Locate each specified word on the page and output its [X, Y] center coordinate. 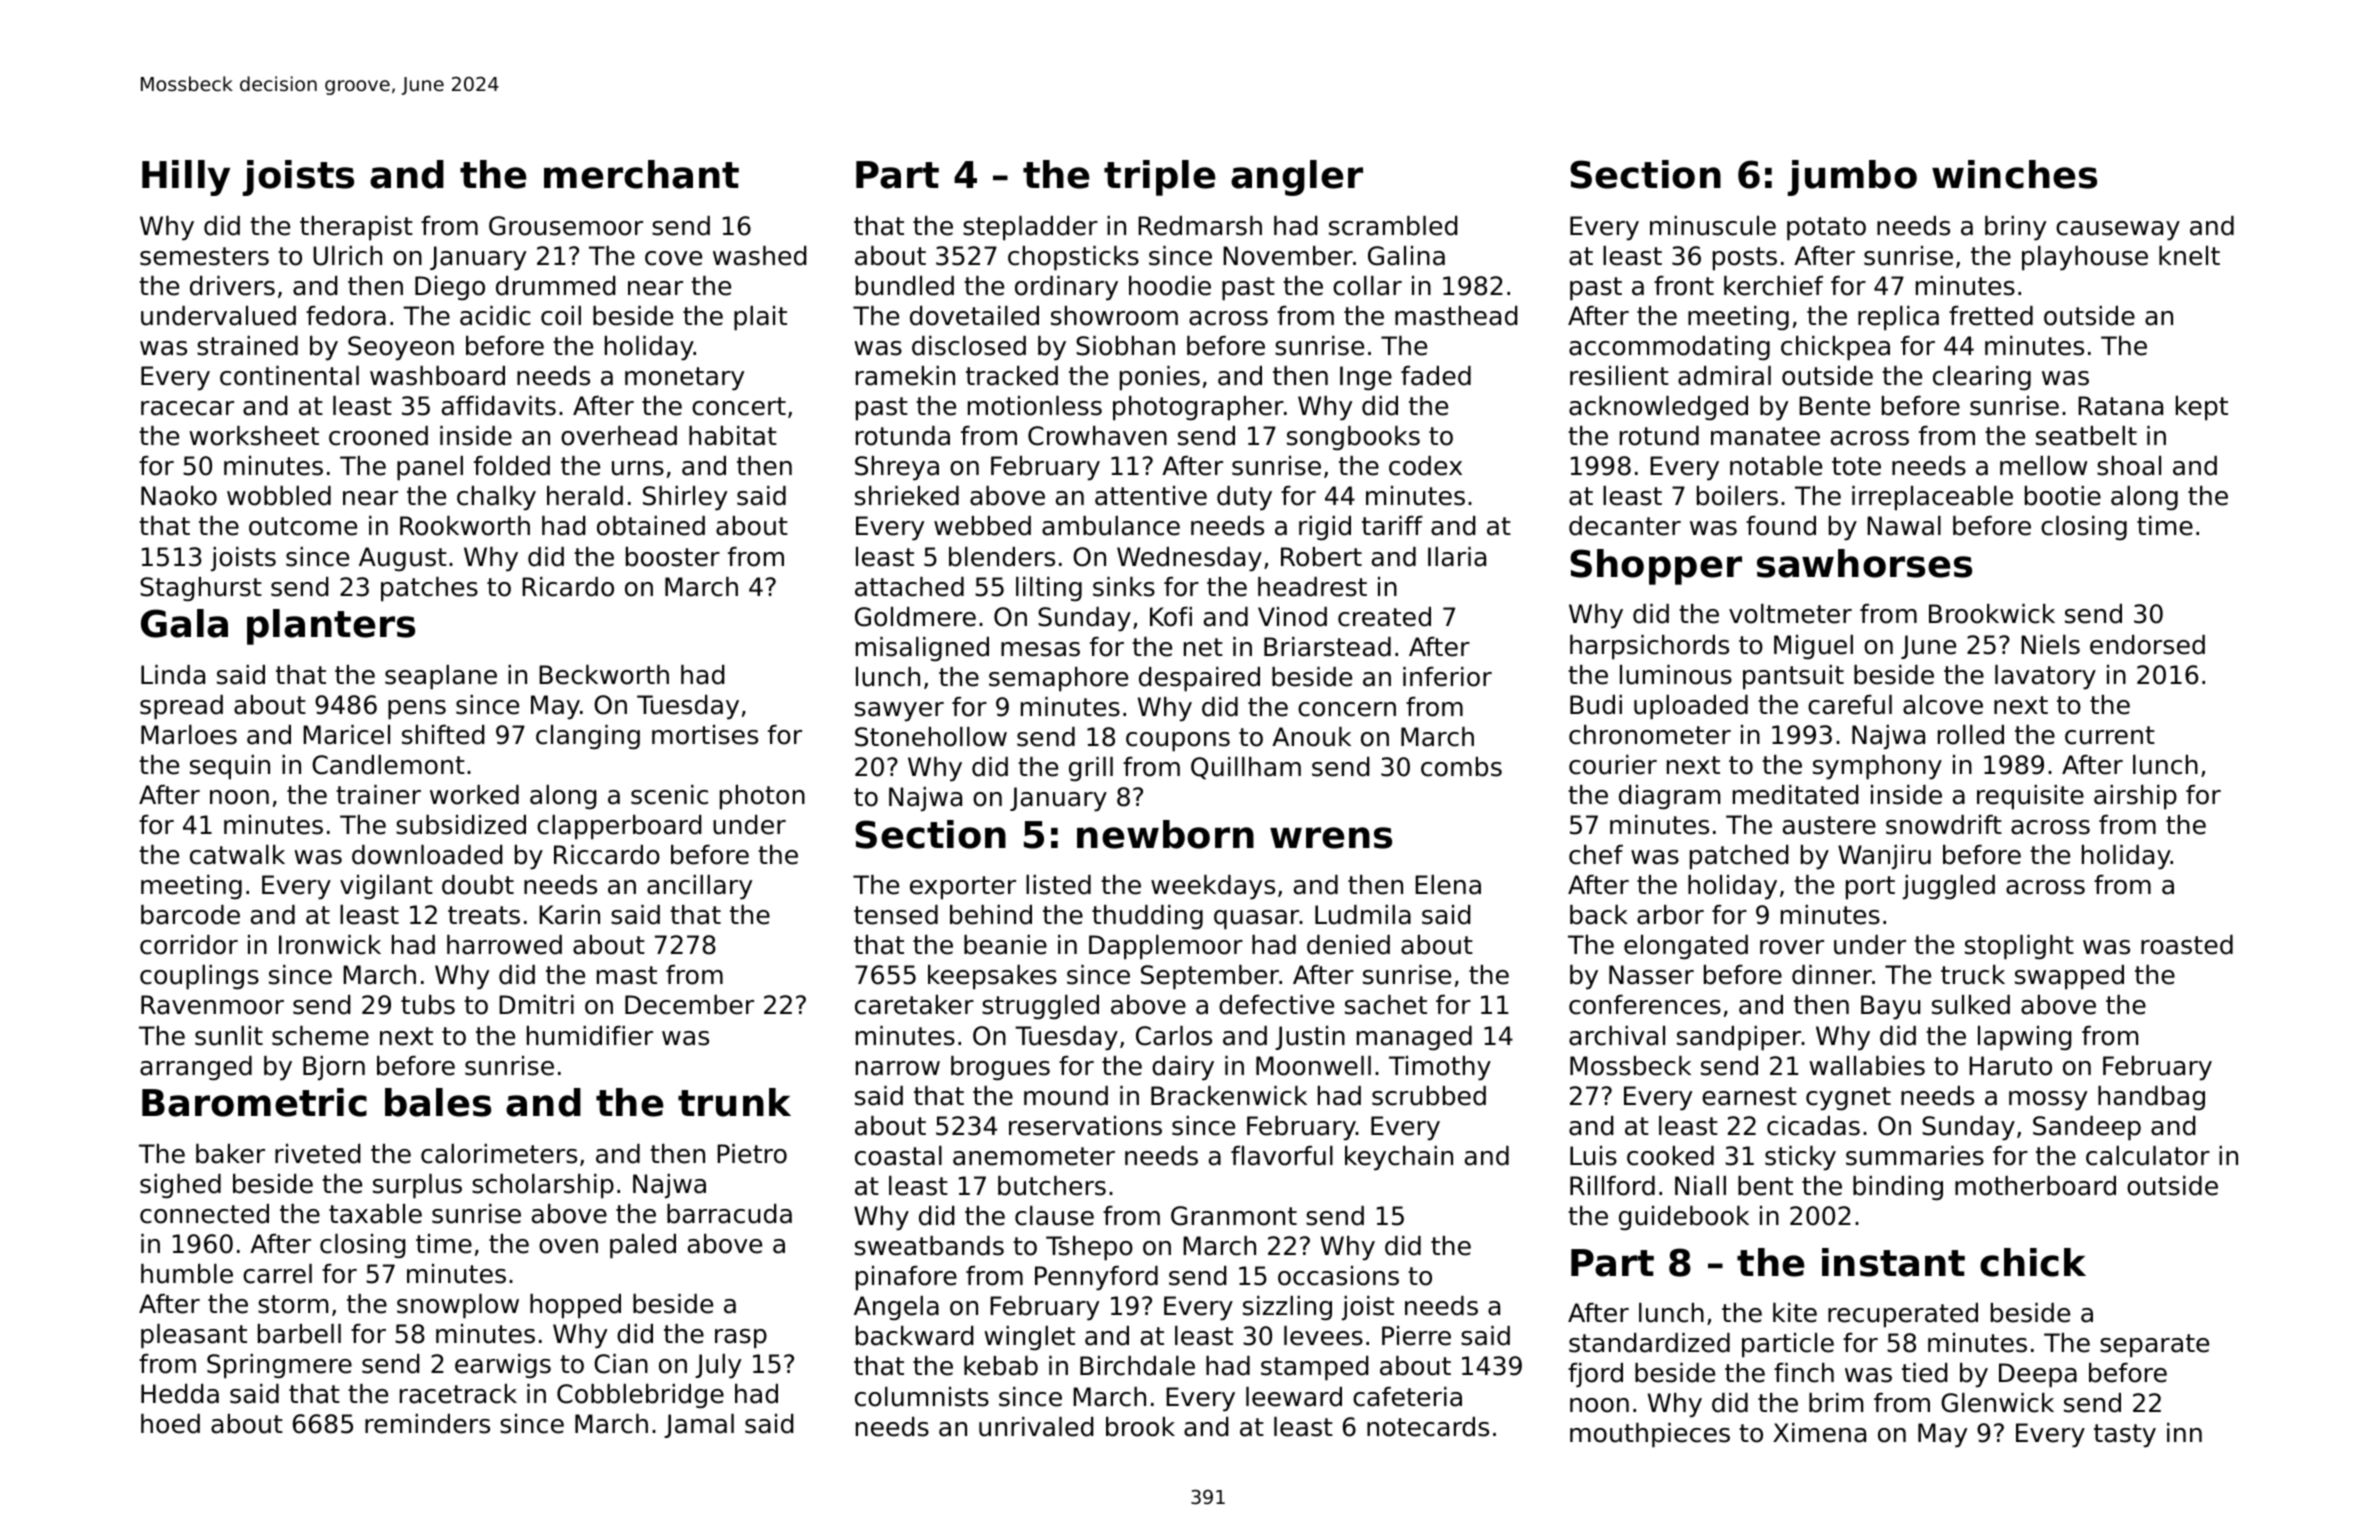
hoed [170, 1424]
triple [1160, 178]
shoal [2129, 466]
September [1210, 977]
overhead [619, 436]
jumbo [1852, 178]
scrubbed [1429, 1096]
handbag [2151, 1098]
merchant [641, 174]
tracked [1012, 376]
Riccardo [607, 855]
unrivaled [1036, 1427]
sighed [180, 1186]
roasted [2187, 945]
